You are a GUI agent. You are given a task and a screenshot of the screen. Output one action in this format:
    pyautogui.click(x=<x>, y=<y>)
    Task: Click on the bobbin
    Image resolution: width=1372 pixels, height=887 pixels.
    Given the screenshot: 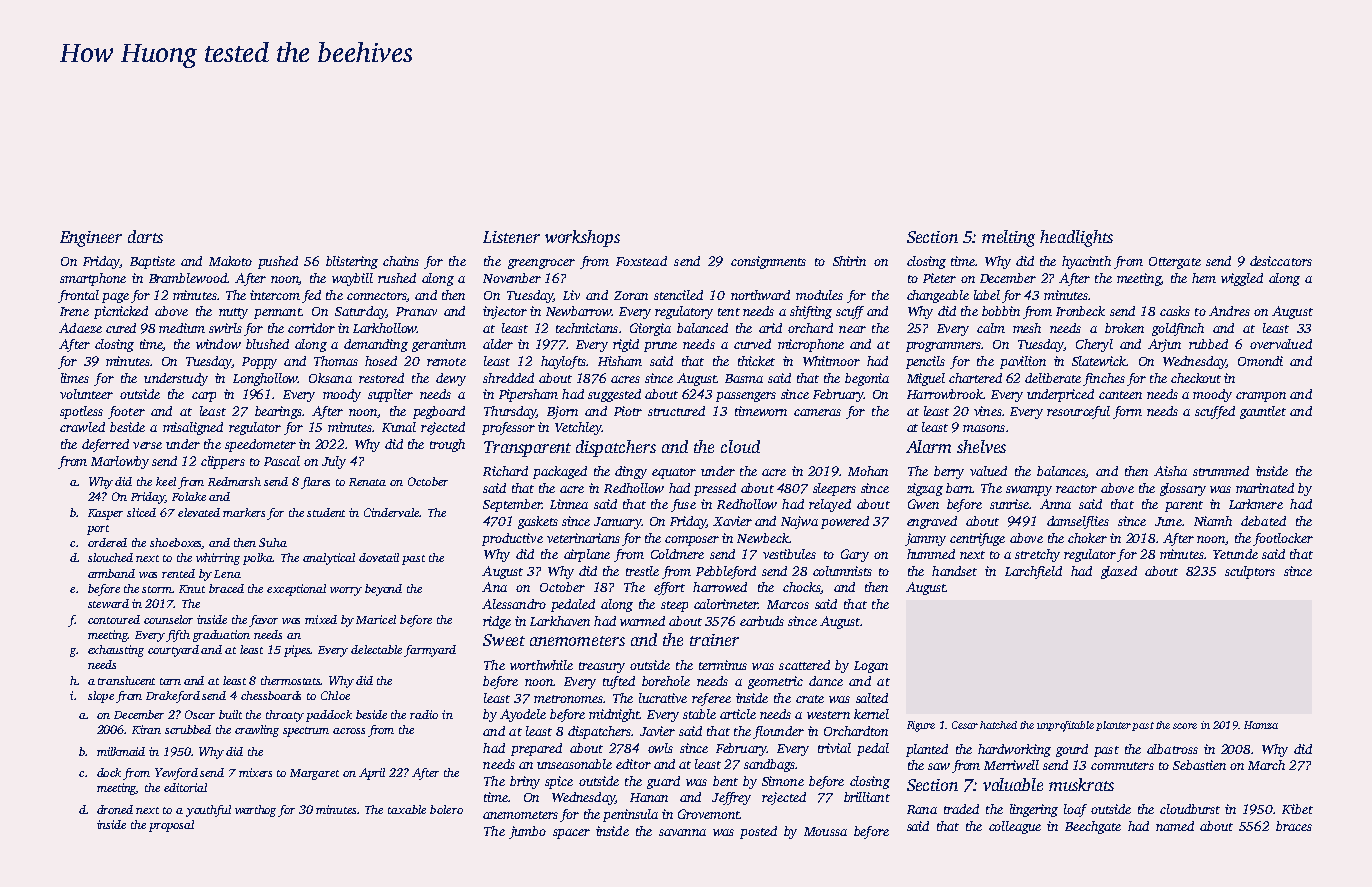 What is the action you would take?
    pyautogui.click(x=1001, y=311)
